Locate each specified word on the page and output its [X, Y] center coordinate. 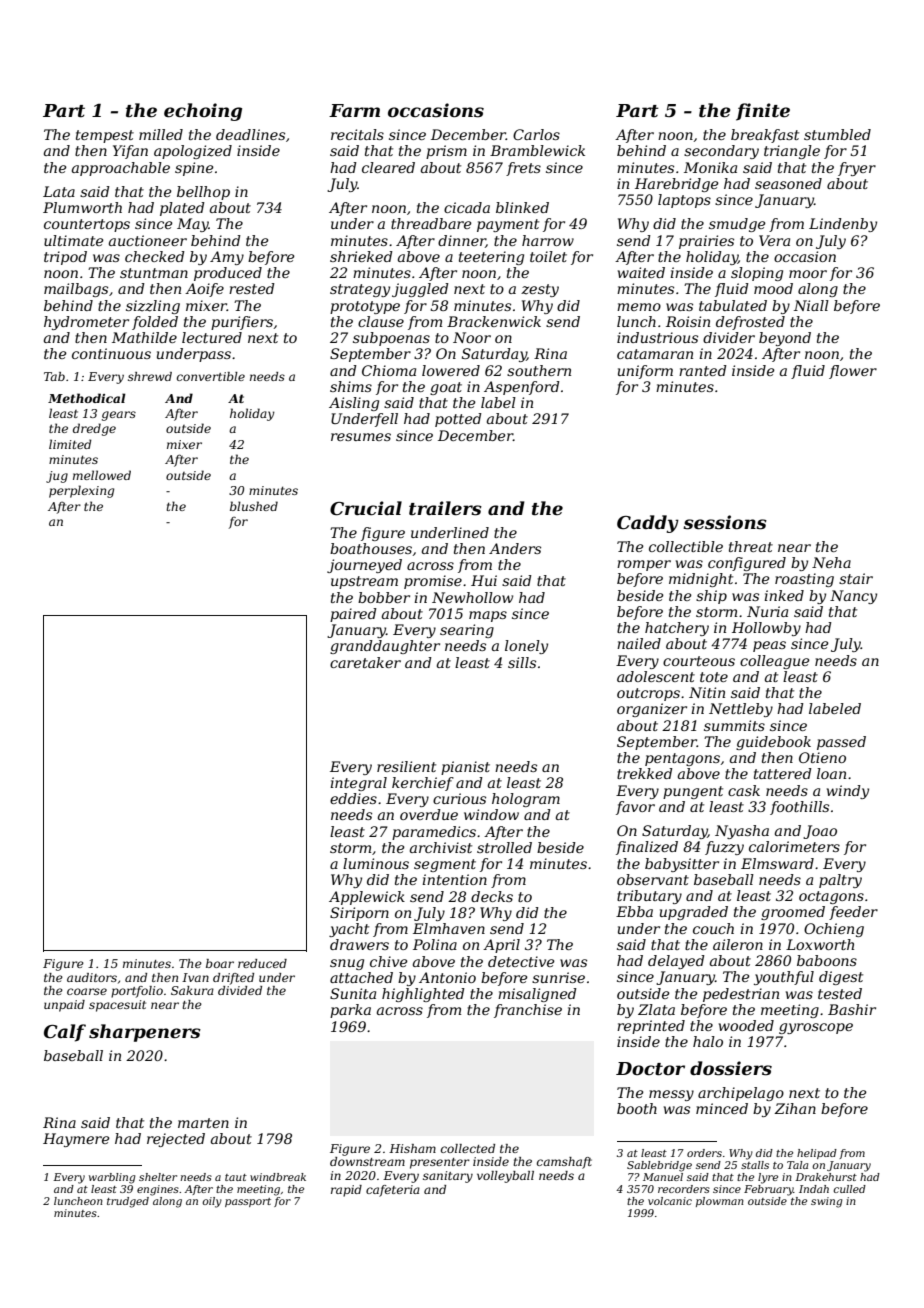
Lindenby [843, 225]
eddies [353, 798]
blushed [254, 506]
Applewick [367, 898]
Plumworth [82, 207]
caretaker [365, 662]
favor [635, 808]
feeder [853, 913]
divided [240, 990]
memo [639, 307]
